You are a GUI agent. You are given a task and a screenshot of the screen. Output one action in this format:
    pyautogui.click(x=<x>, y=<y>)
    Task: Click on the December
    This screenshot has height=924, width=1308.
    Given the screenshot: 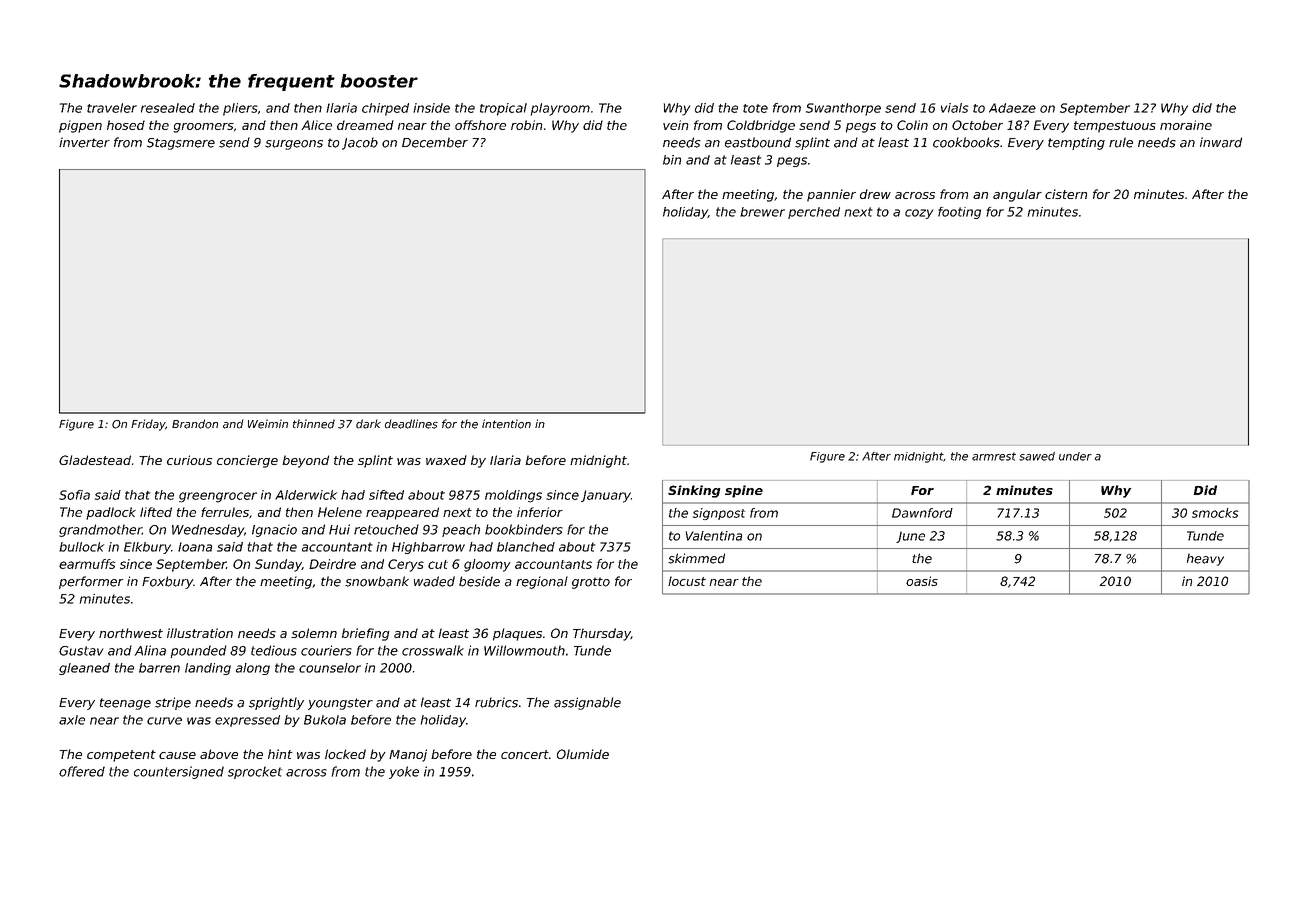 What is the action you would take?
    pyautogui.click(x=435, y=142)
